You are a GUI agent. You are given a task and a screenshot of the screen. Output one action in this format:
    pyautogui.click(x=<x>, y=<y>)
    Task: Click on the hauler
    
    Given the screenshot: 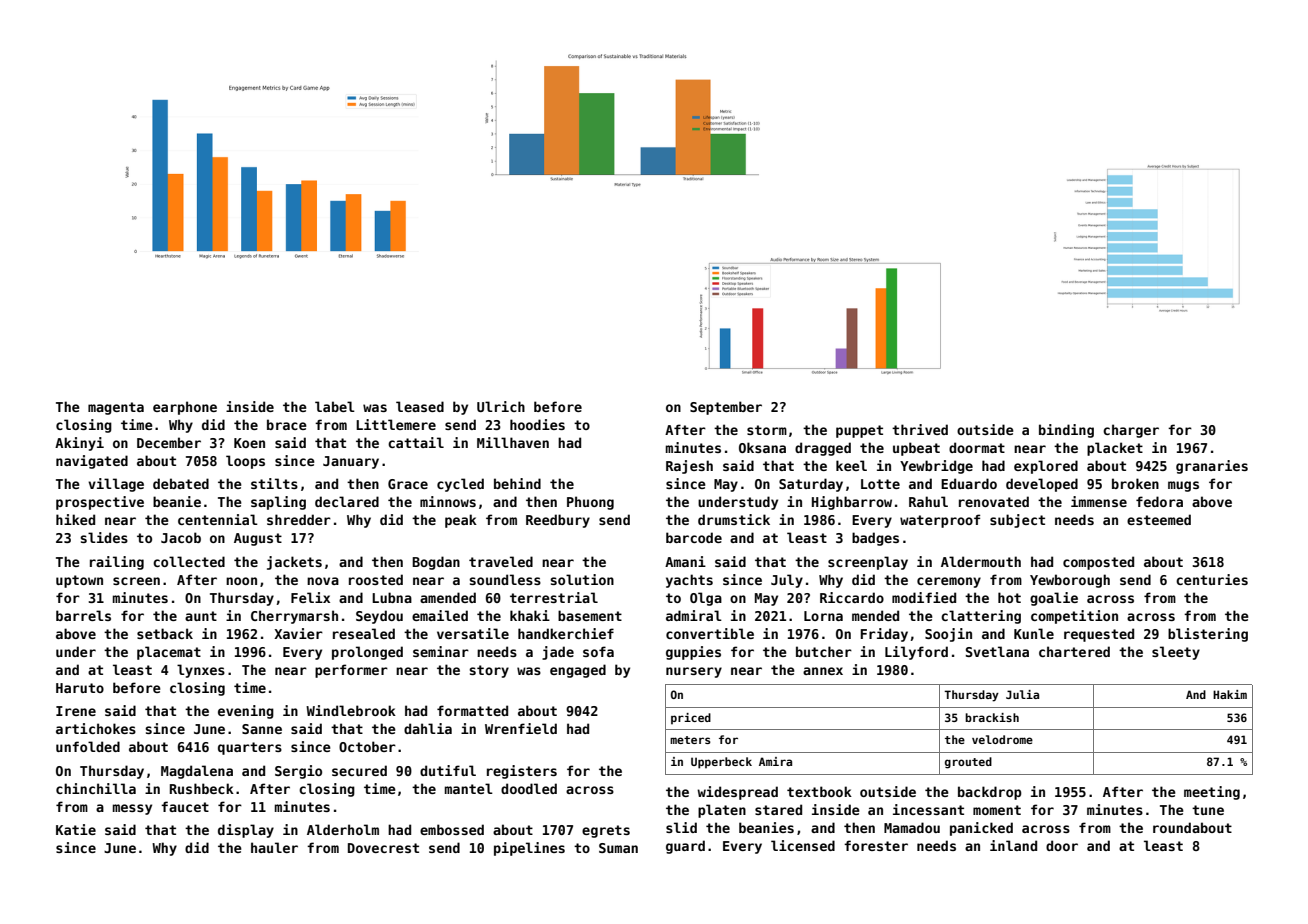 What is the action you would take?
    pyautogui.click(x=274, y=847)
